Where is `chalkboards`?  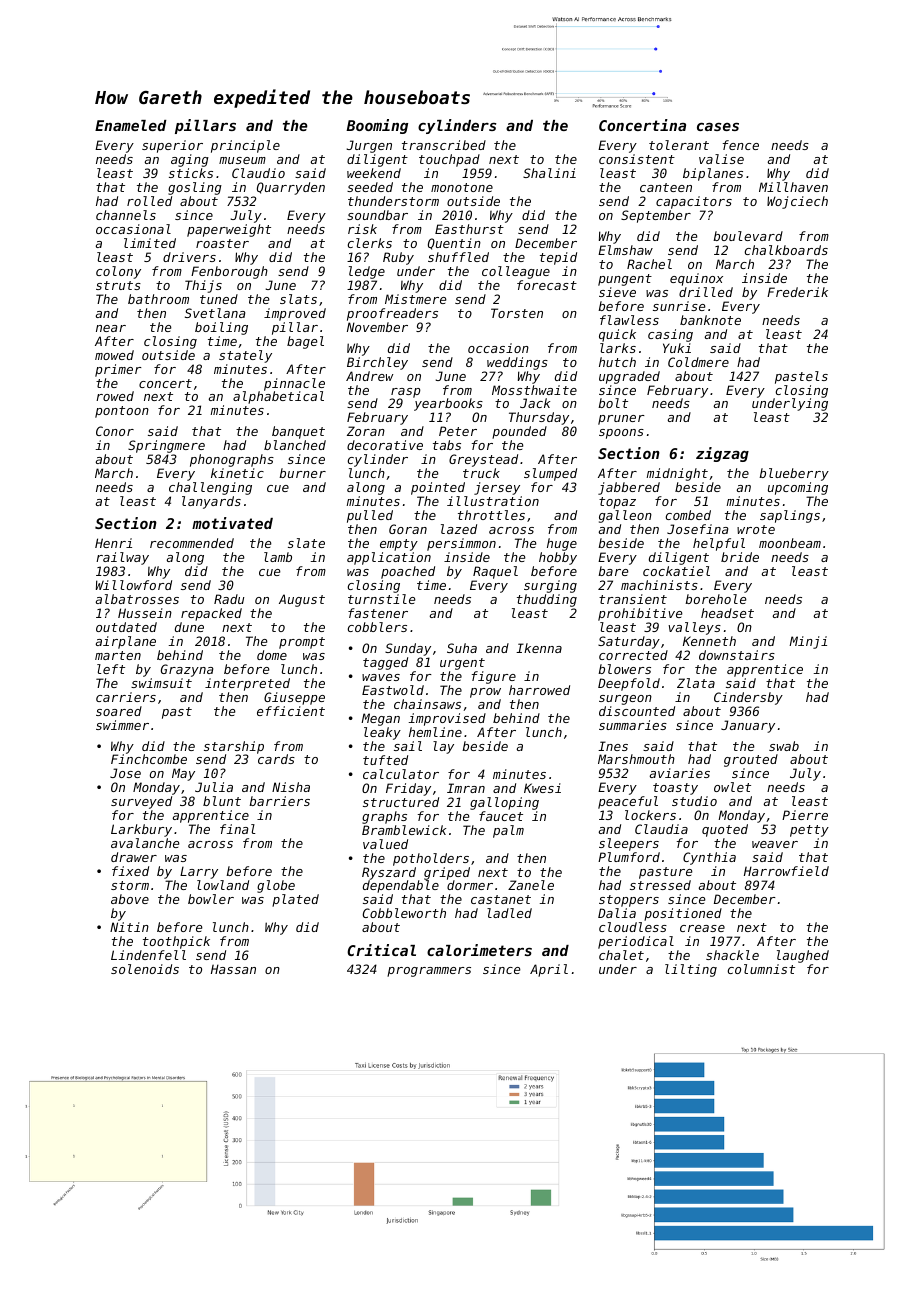 chalkboards is located at coordinates (786, 250).
